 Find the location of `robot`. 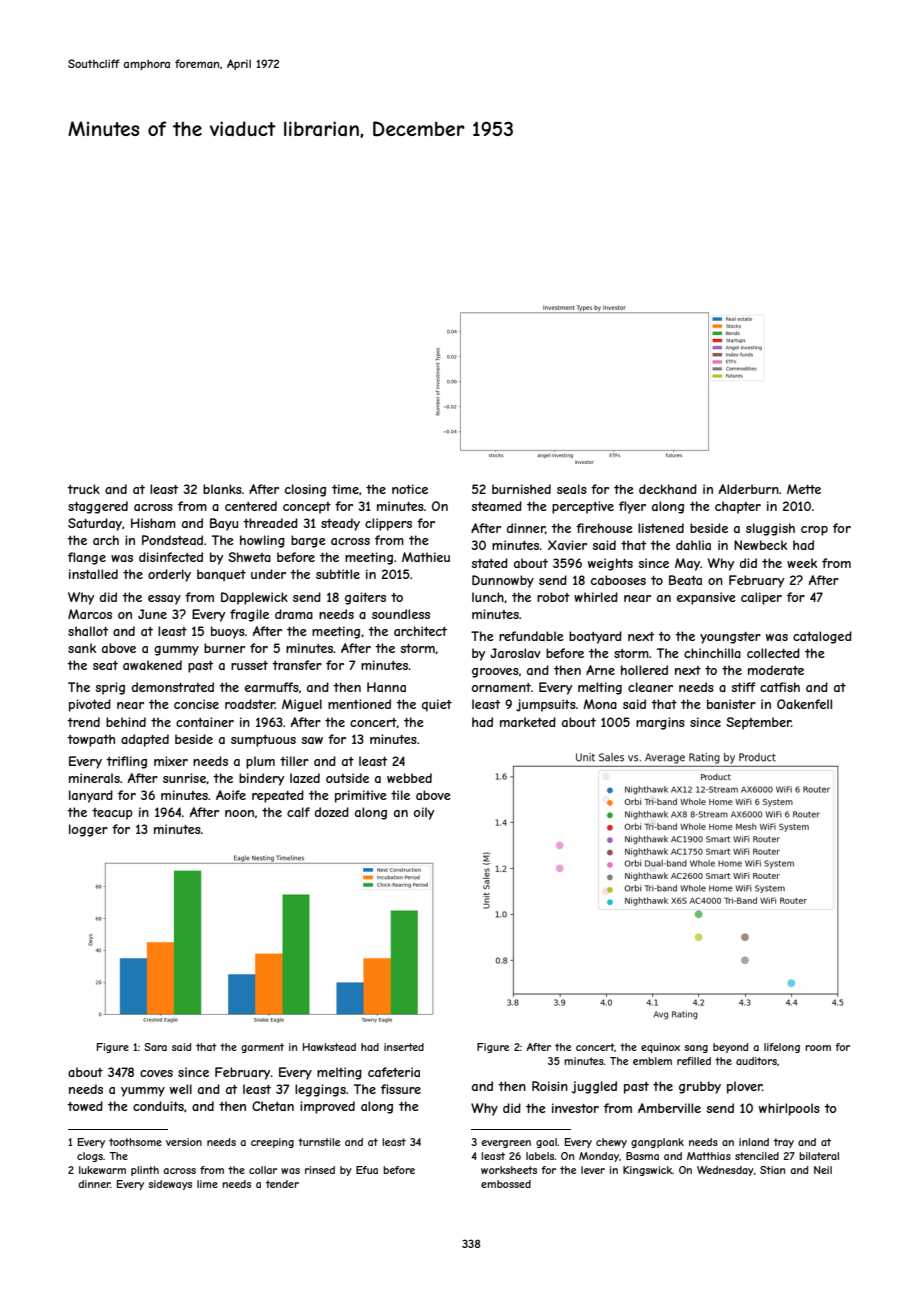

robot is located at coordinates (553, 597).
